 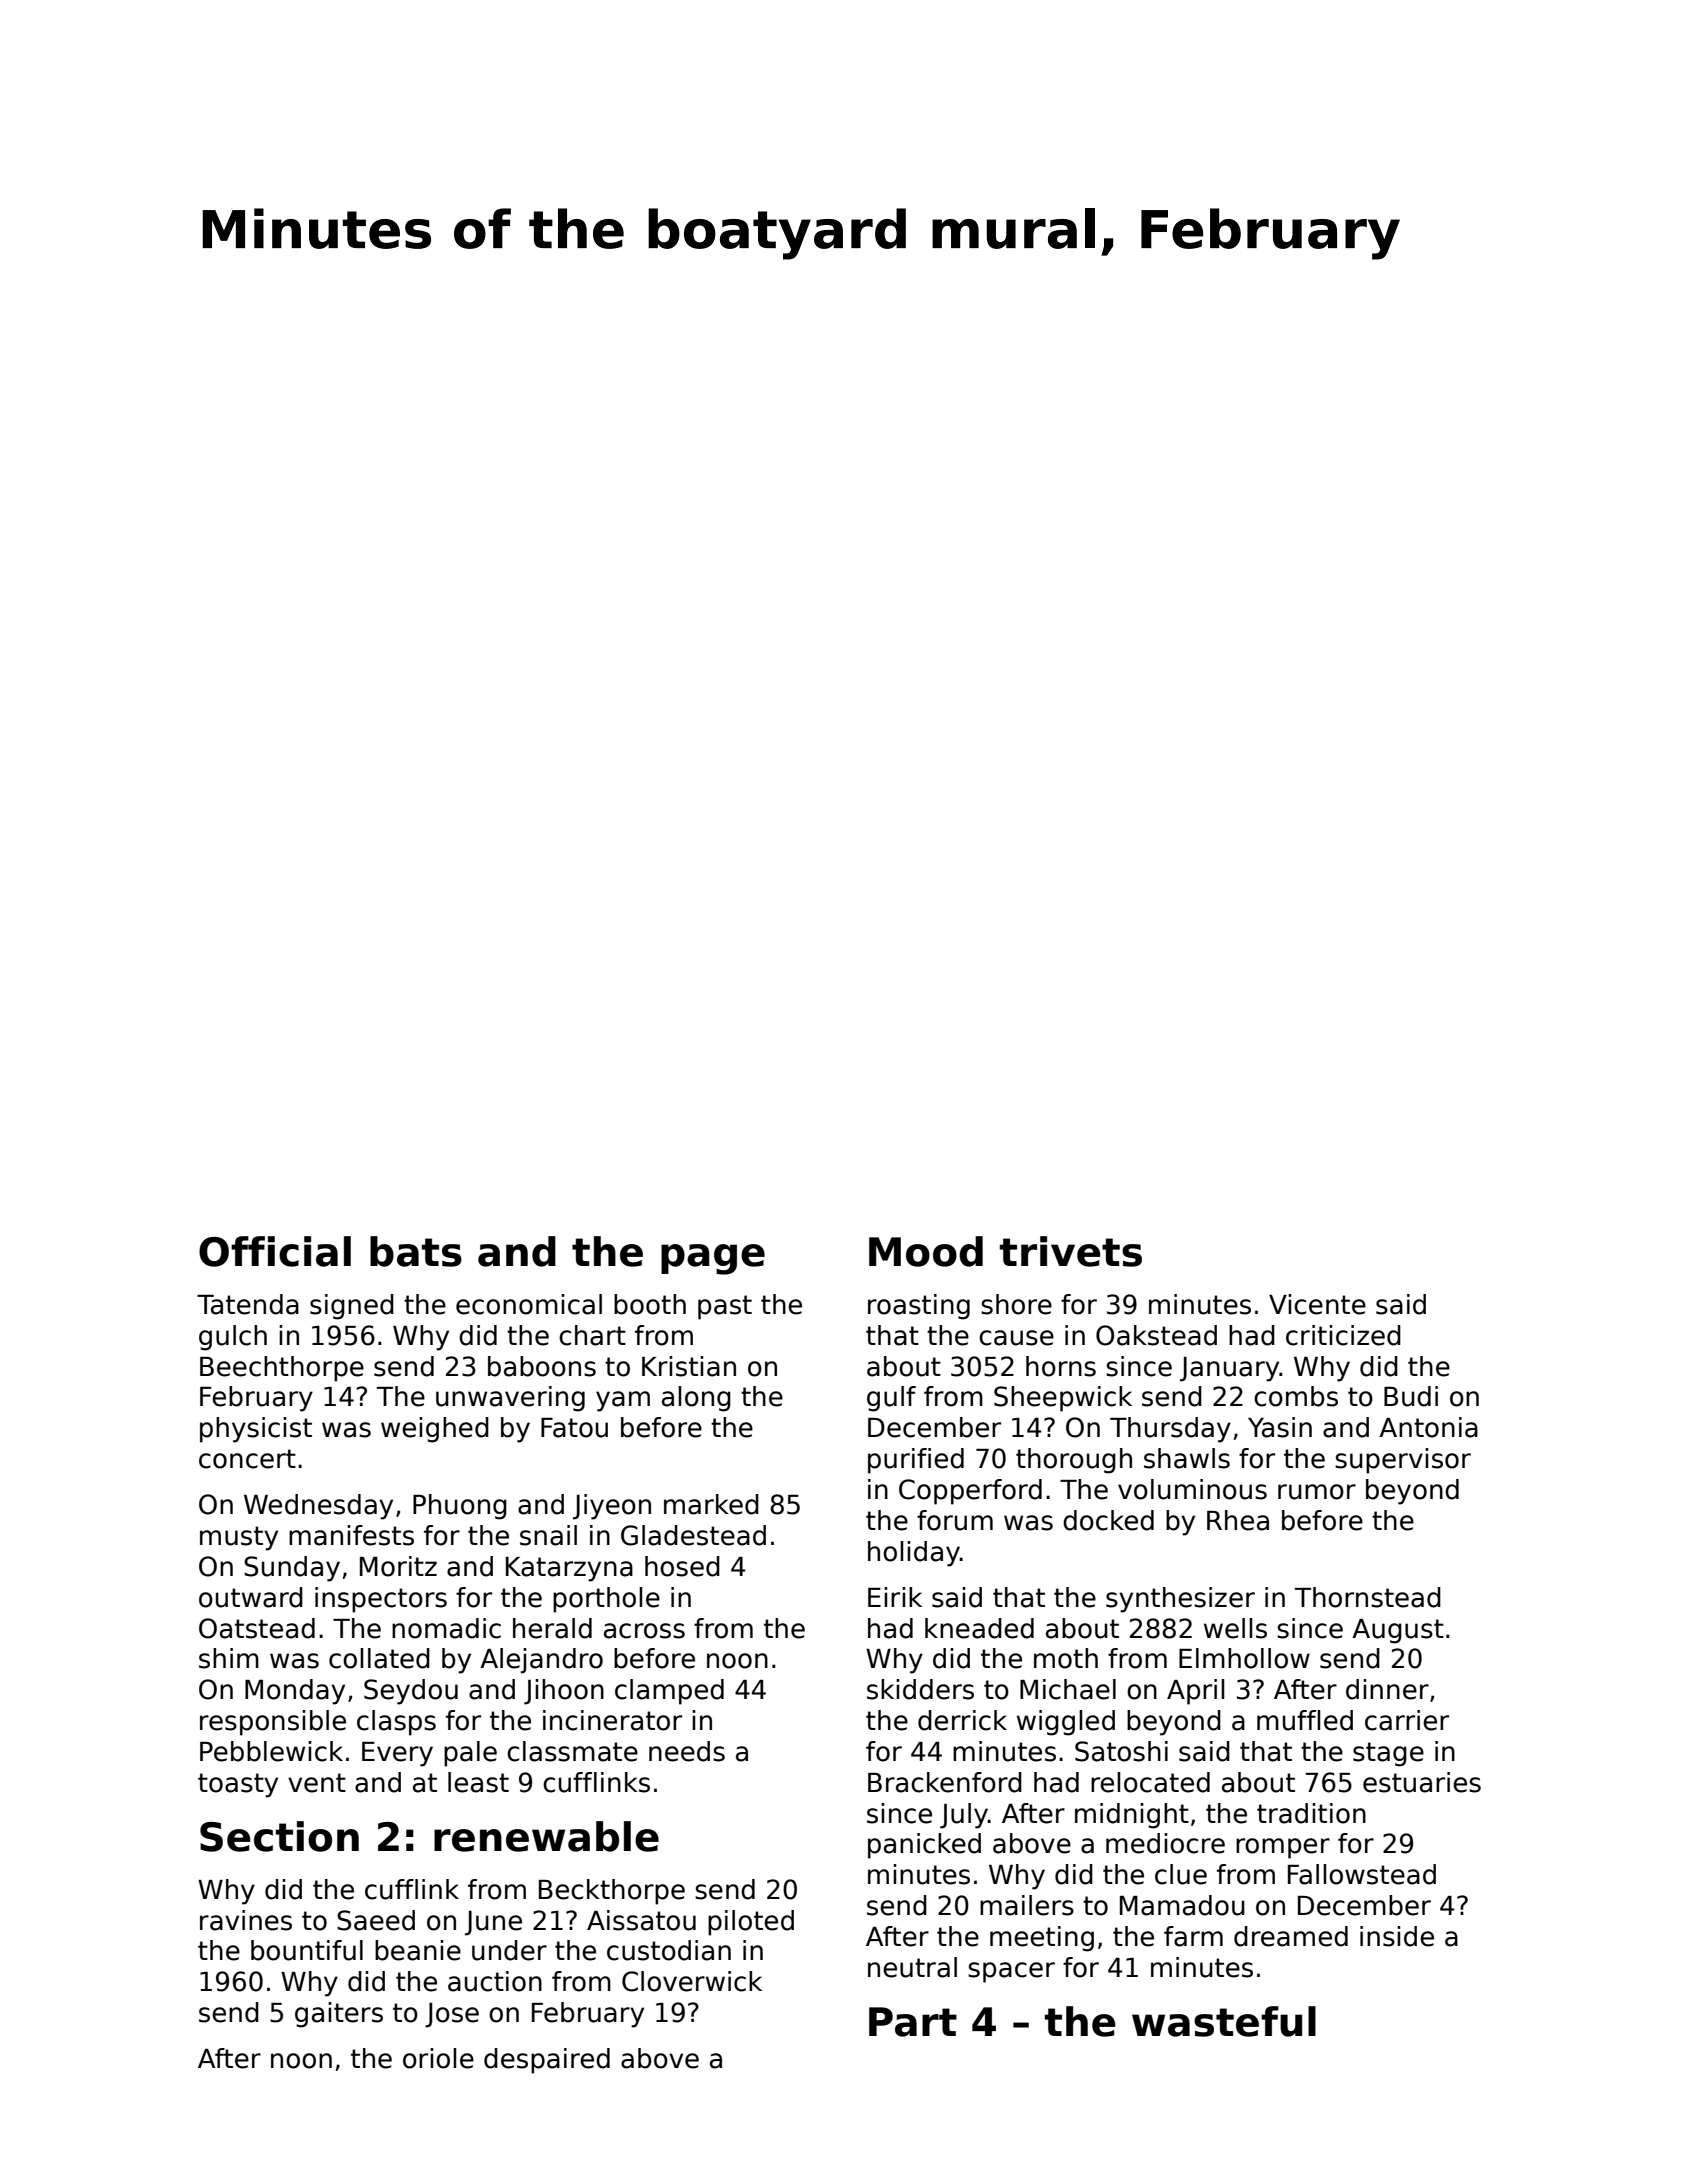 What do you see at coordinates (541, 1661) in the screenshot?
I see `Alejandro` at bounding box center [541, 1661].
